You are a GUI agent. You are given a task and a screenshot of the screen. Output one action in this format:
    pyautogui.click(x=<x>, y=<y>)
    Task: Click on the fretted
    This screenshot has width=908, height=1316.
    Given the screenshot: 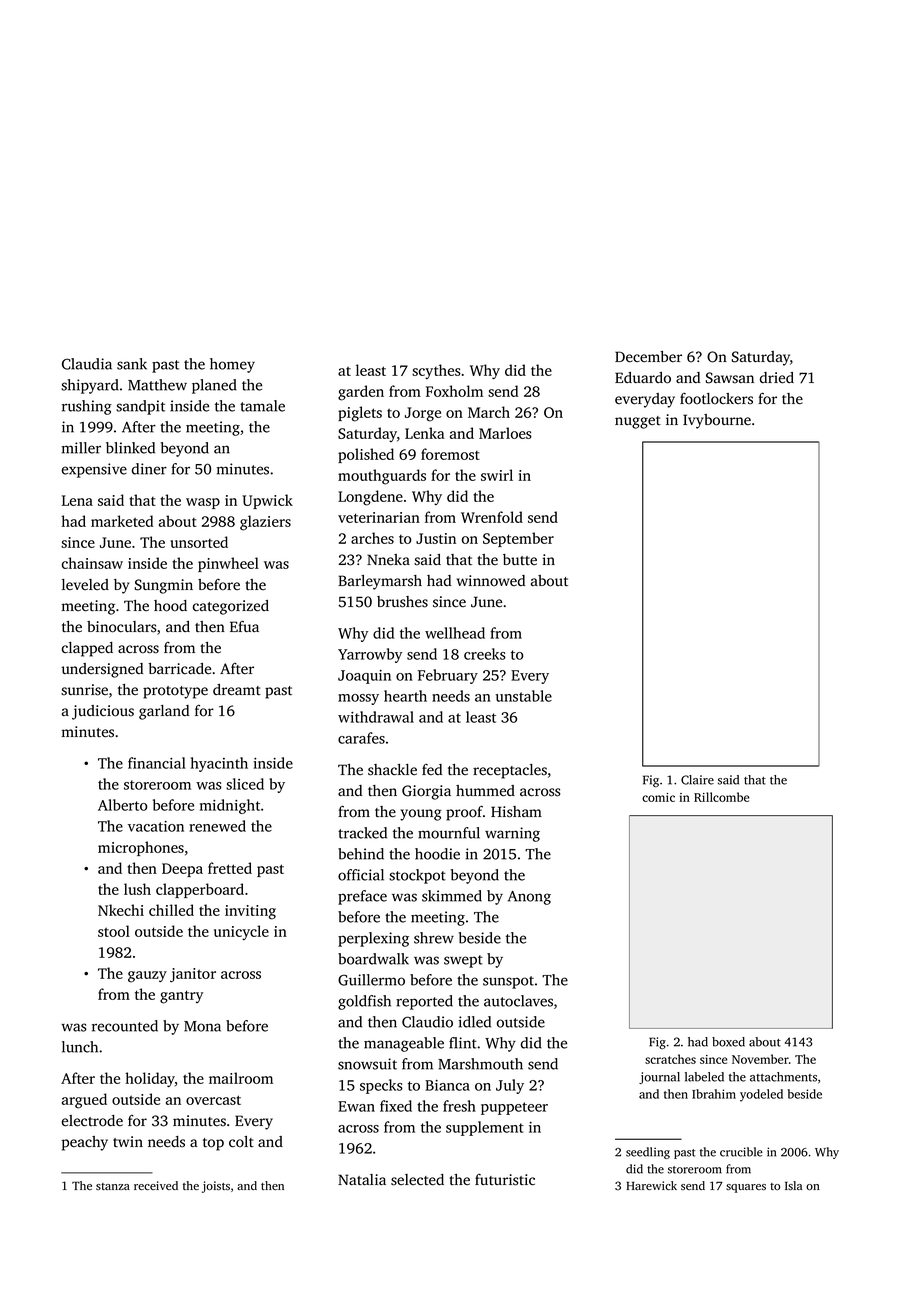 What is the action you would take?
    pyautogui.click(x=230, y=868)
